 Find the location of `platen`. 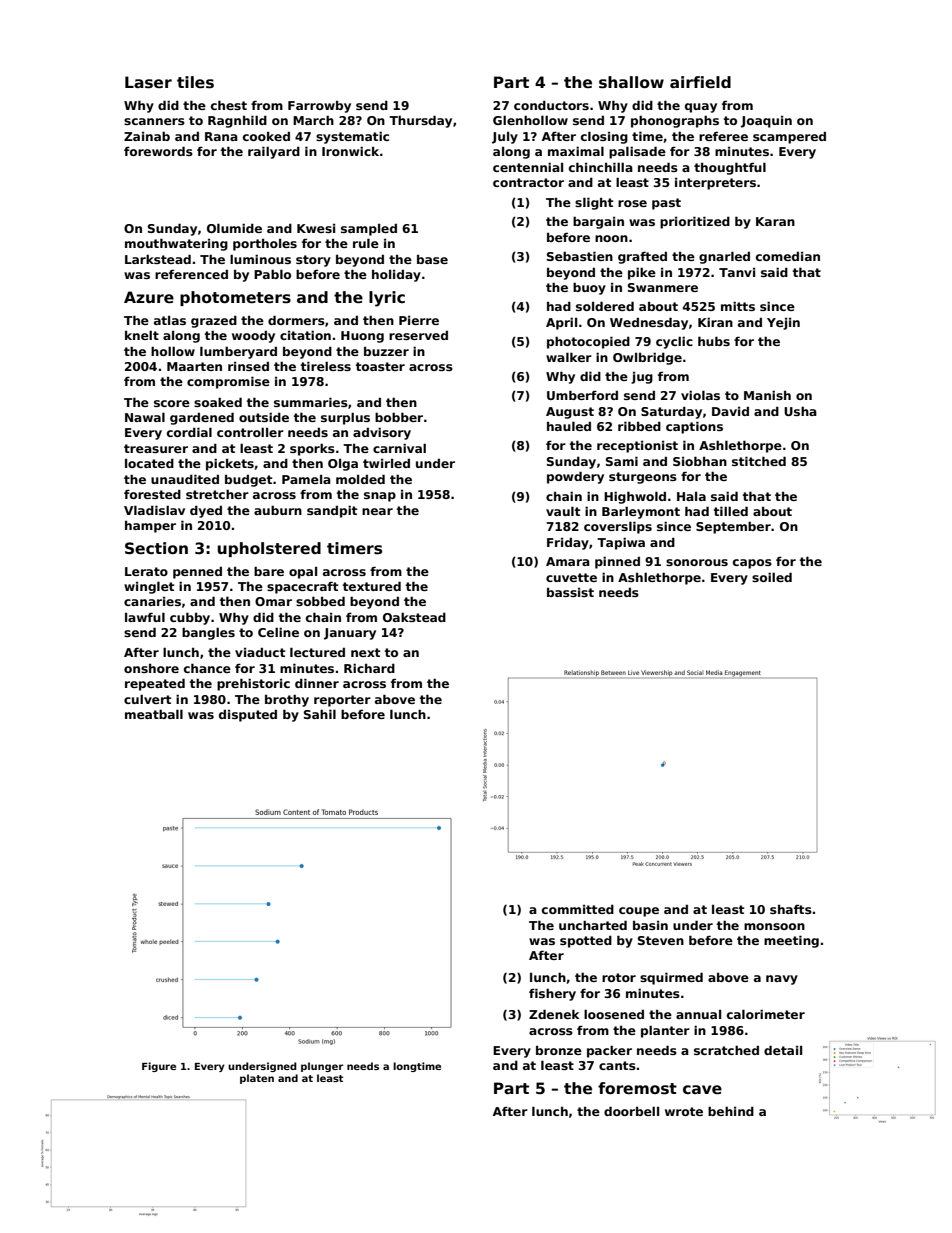

platen is located at coordinates (257, 1079).
